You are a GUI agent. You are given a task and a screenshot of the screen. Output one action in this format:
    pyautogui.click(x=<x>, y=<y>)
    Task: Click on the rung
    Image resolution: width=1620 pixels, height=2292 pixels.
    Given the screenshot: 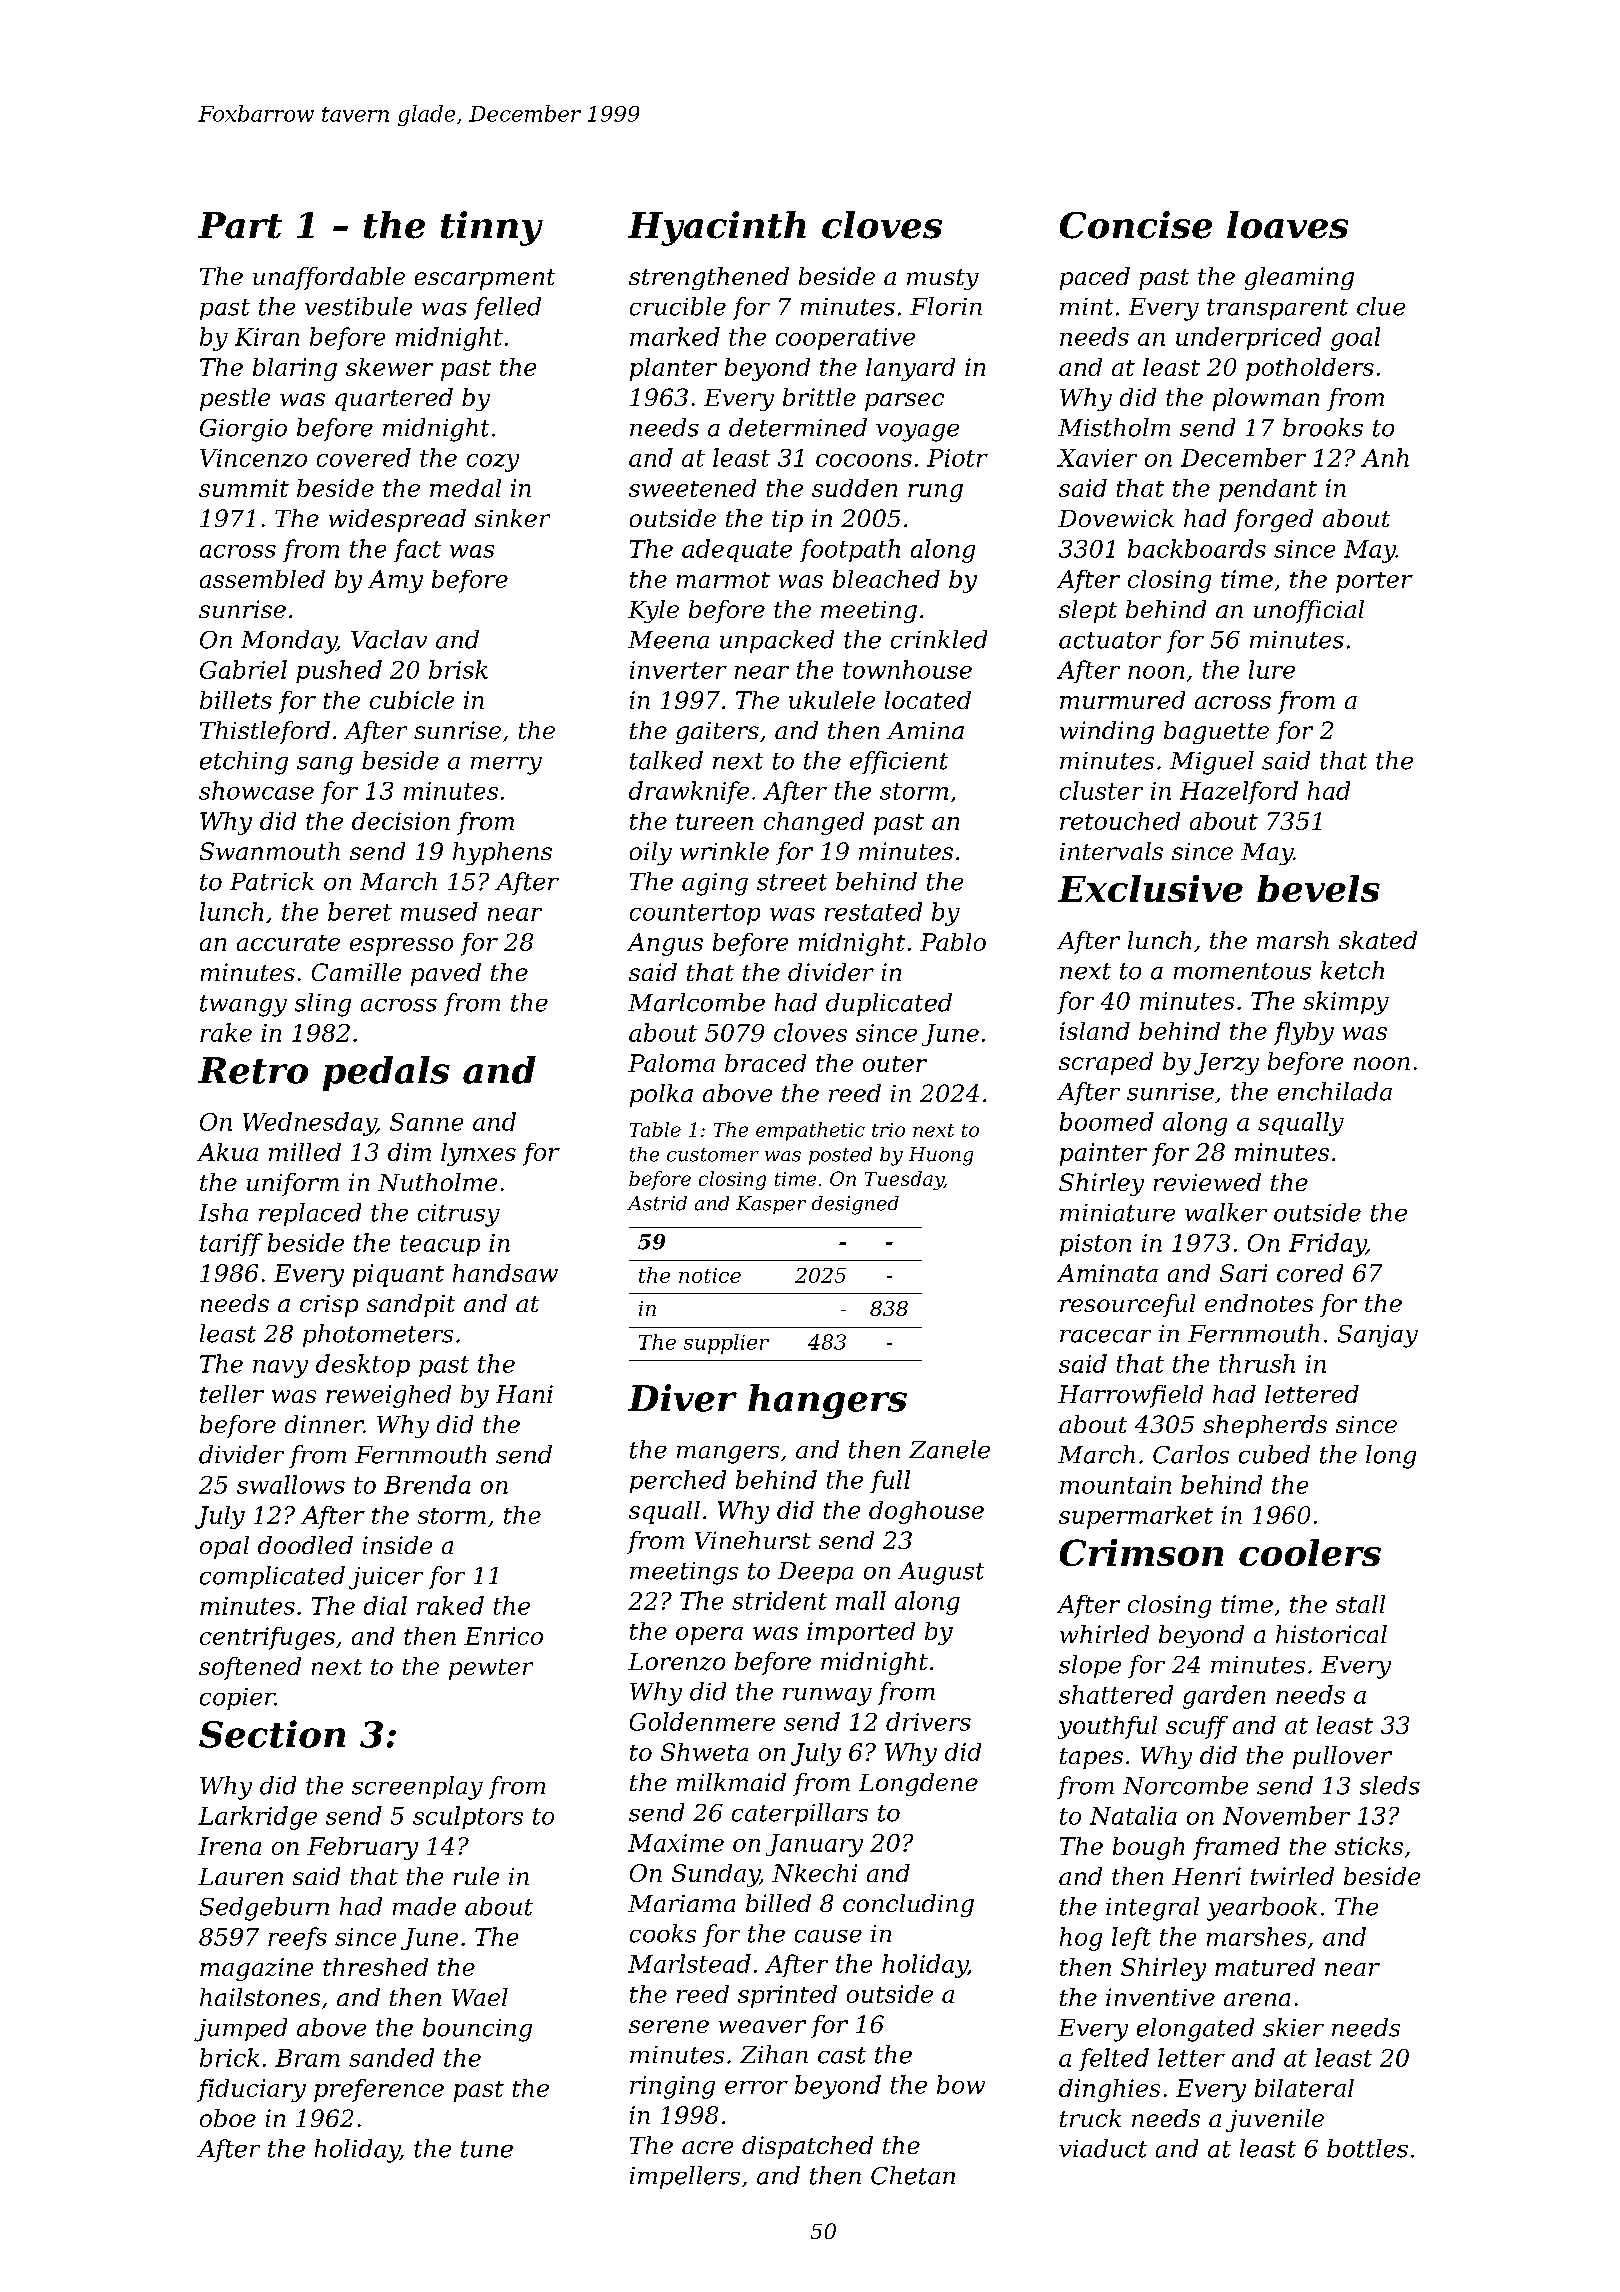 What is the action you would take?
    pyautogui.click(x=935, y=493)
